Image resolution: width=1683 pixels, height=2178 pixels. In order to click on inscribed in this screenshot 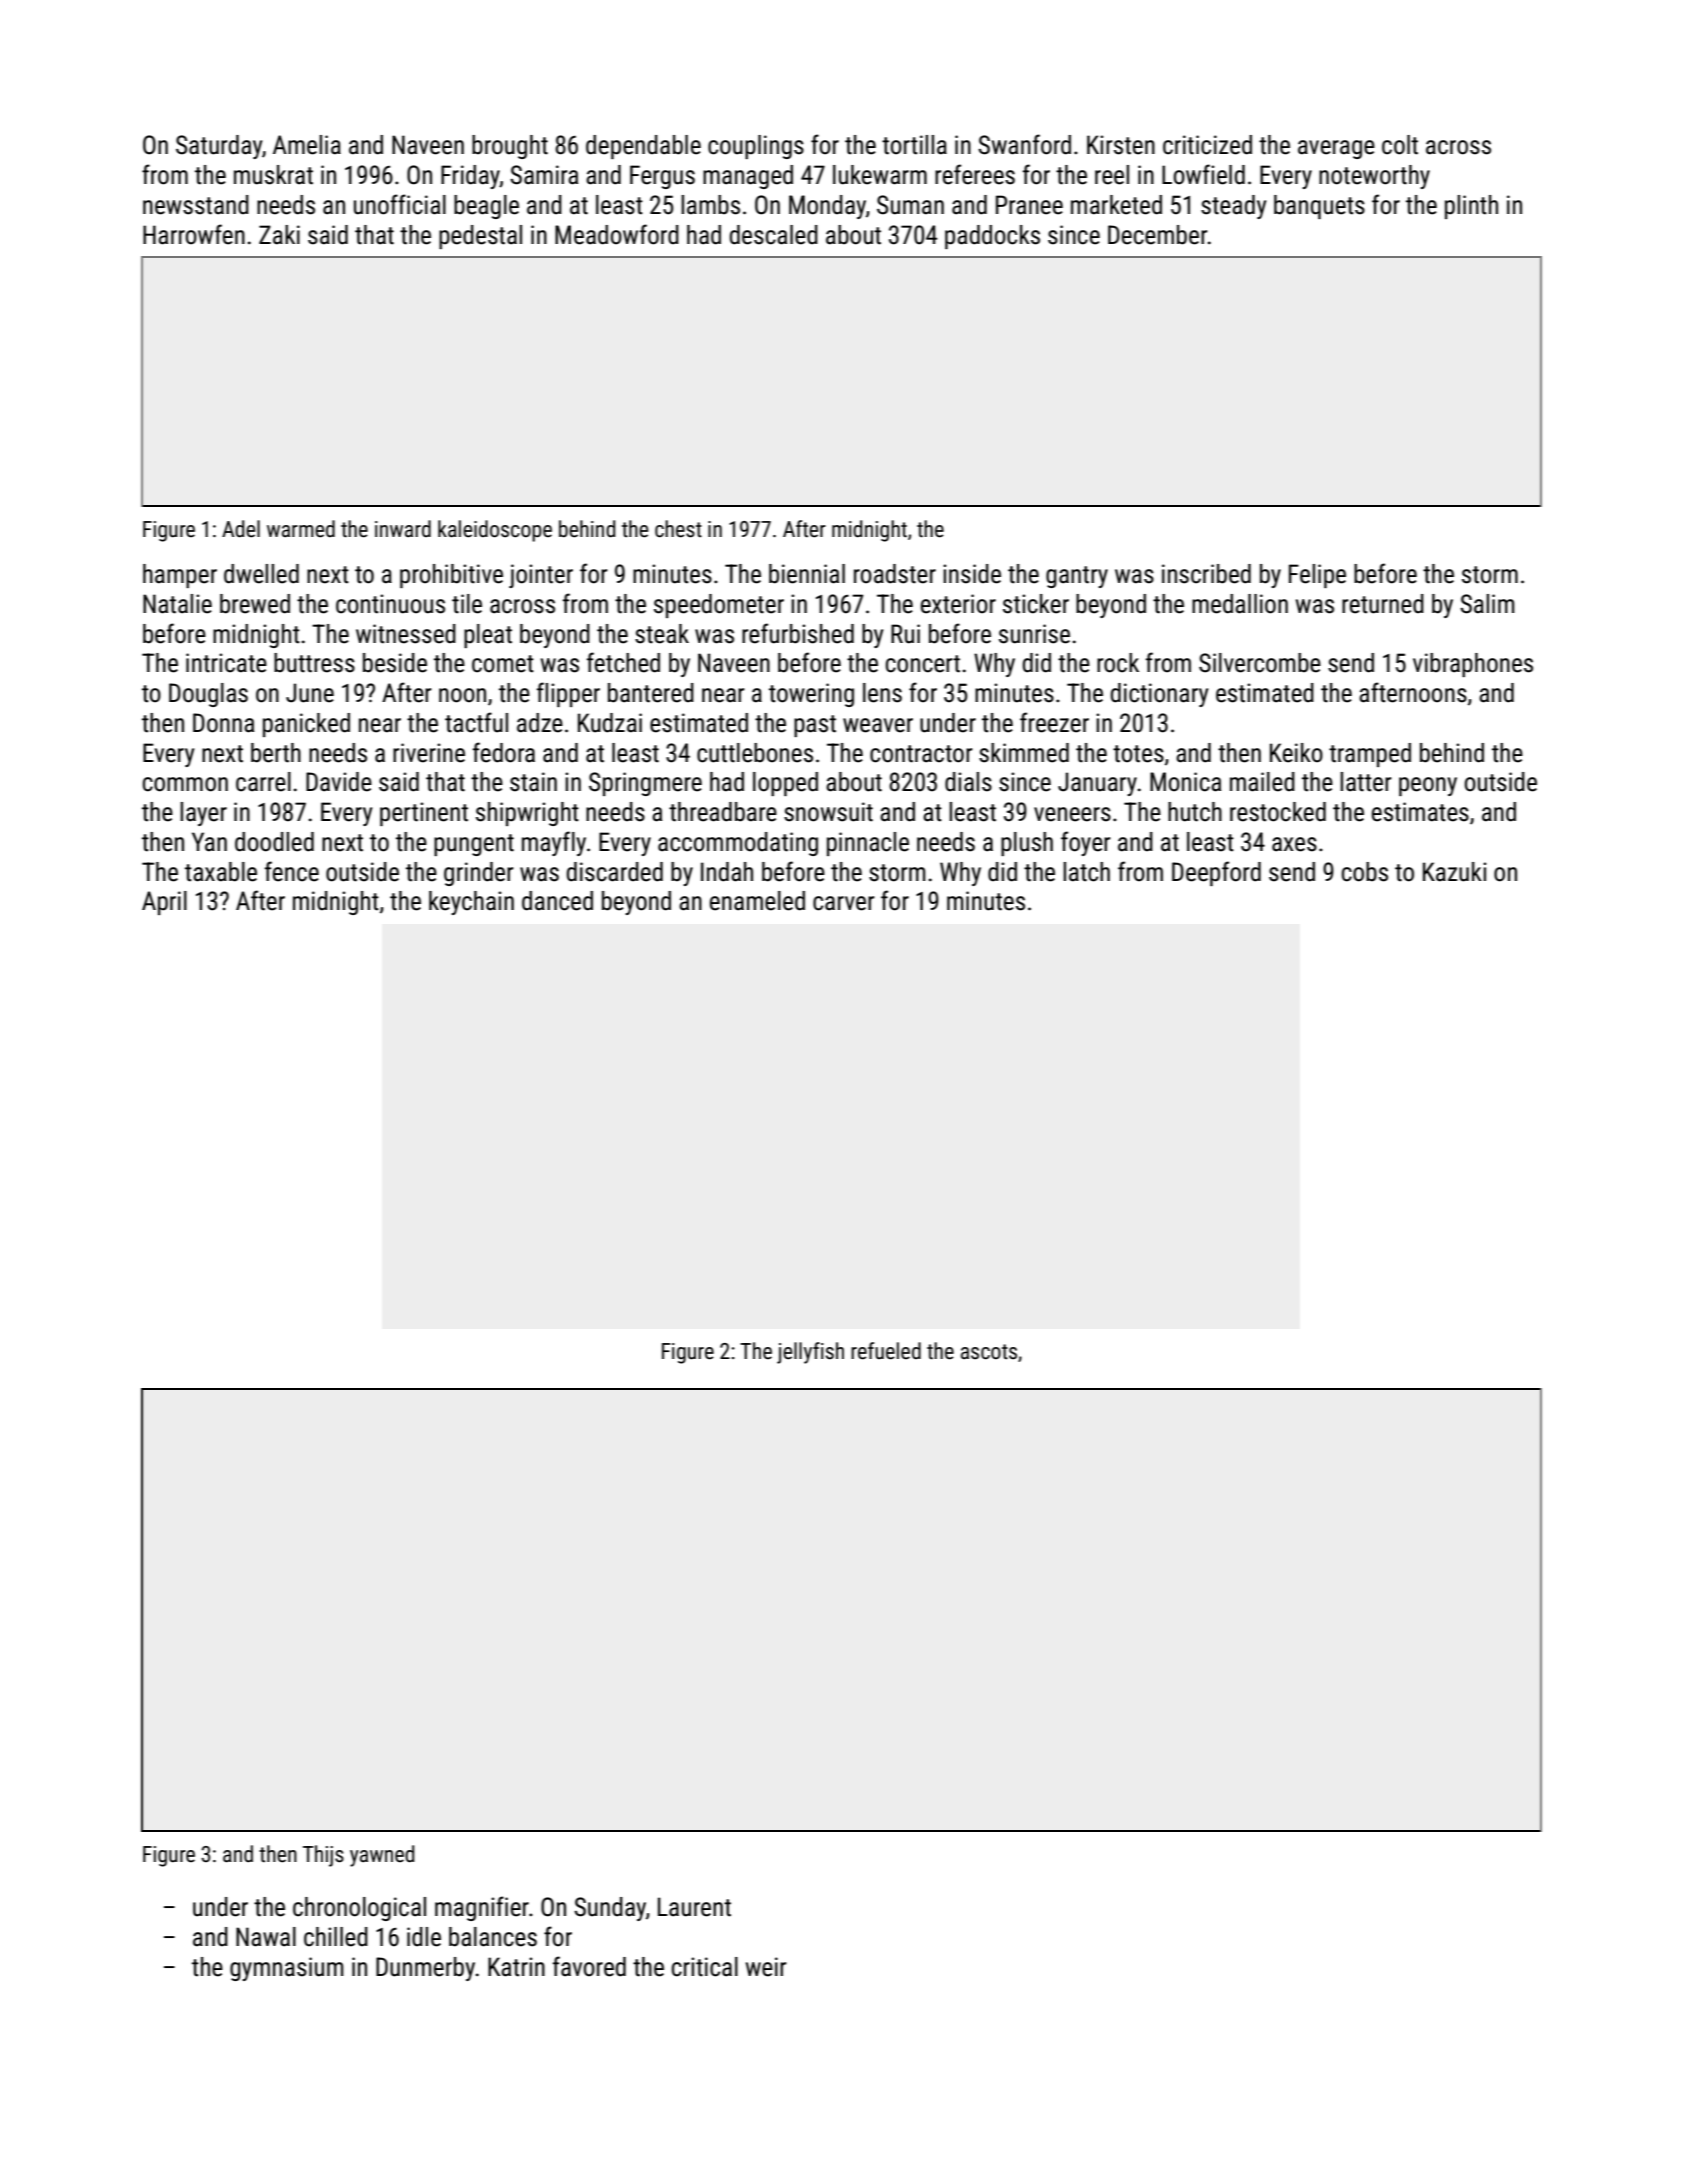, I will do `click(1206, 574)`.
